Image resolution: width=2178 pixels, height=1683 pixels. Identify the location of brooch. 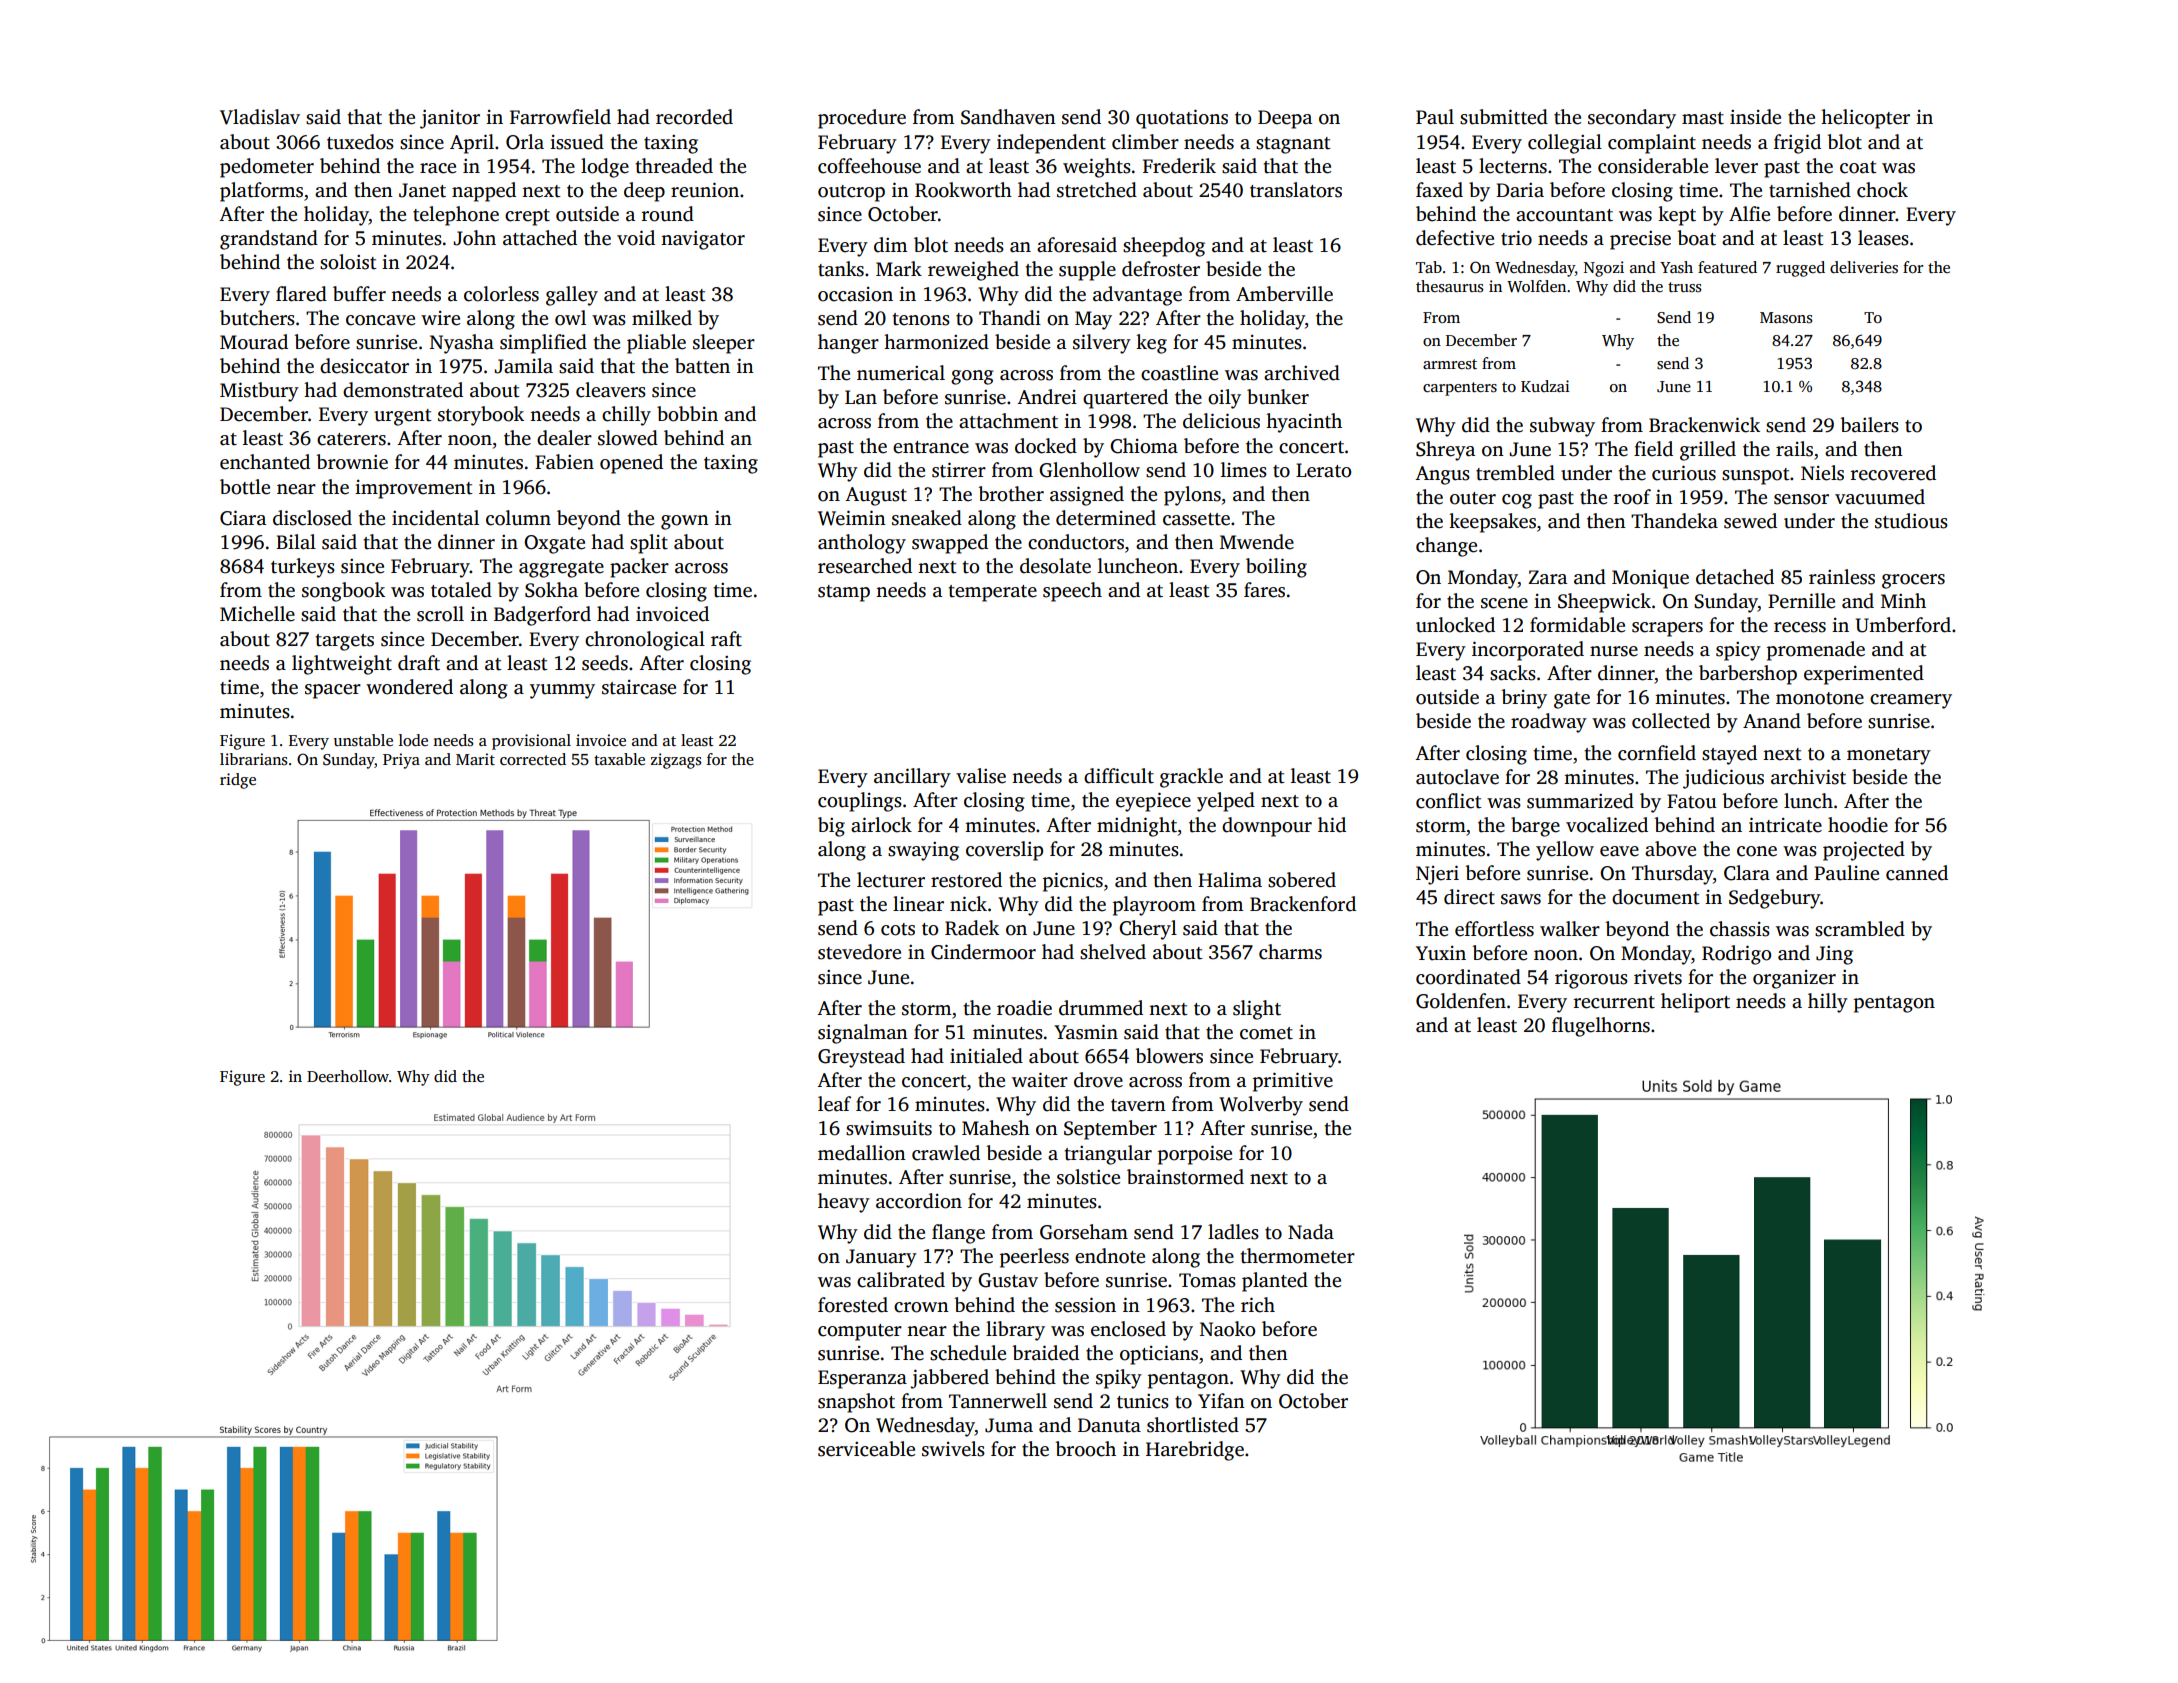
(1085, 1449).
